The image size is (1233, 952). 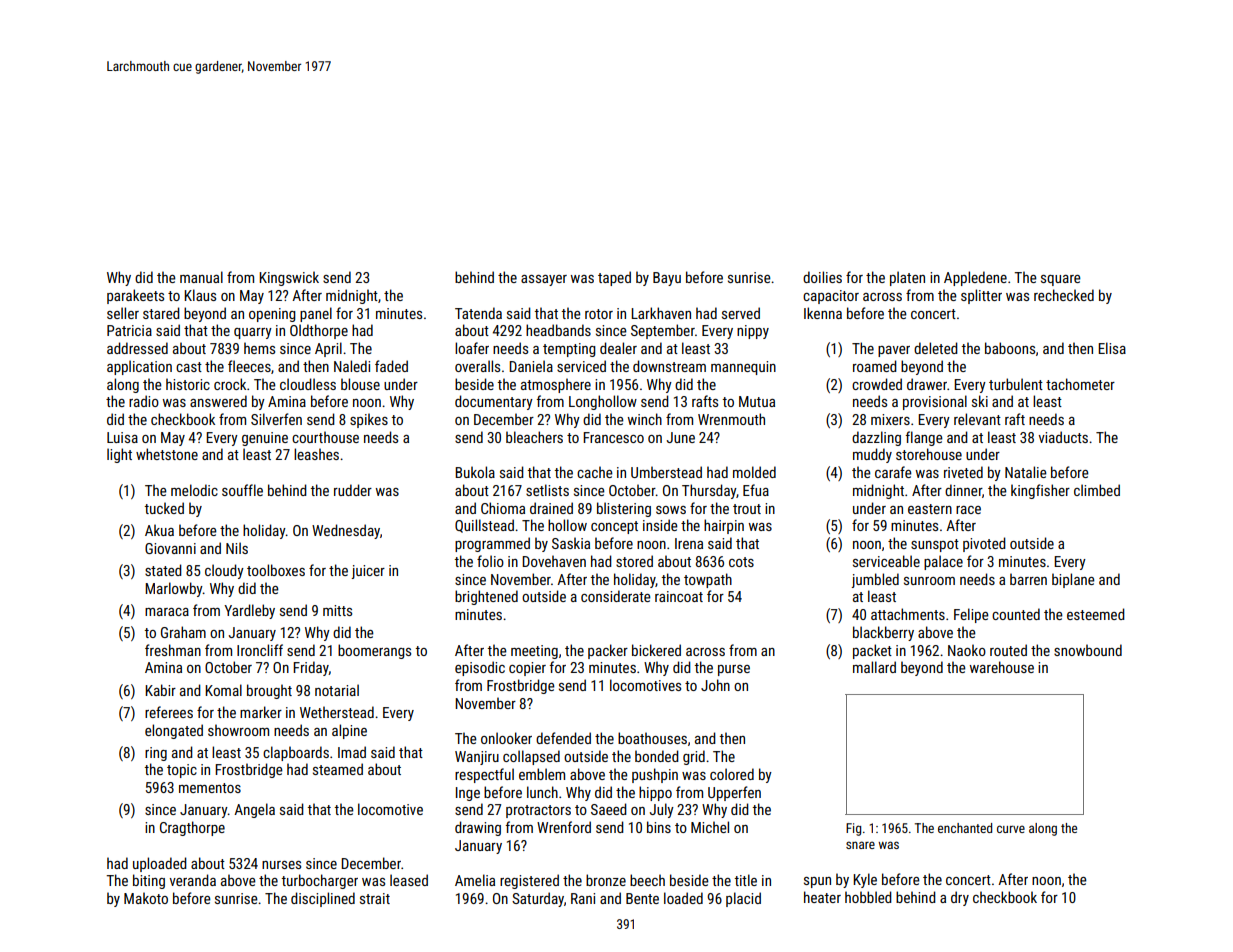 What do you see at coordinates (1097, 490) in the screenshot?
I see `climbed` at bounding box center [1097, 490].
